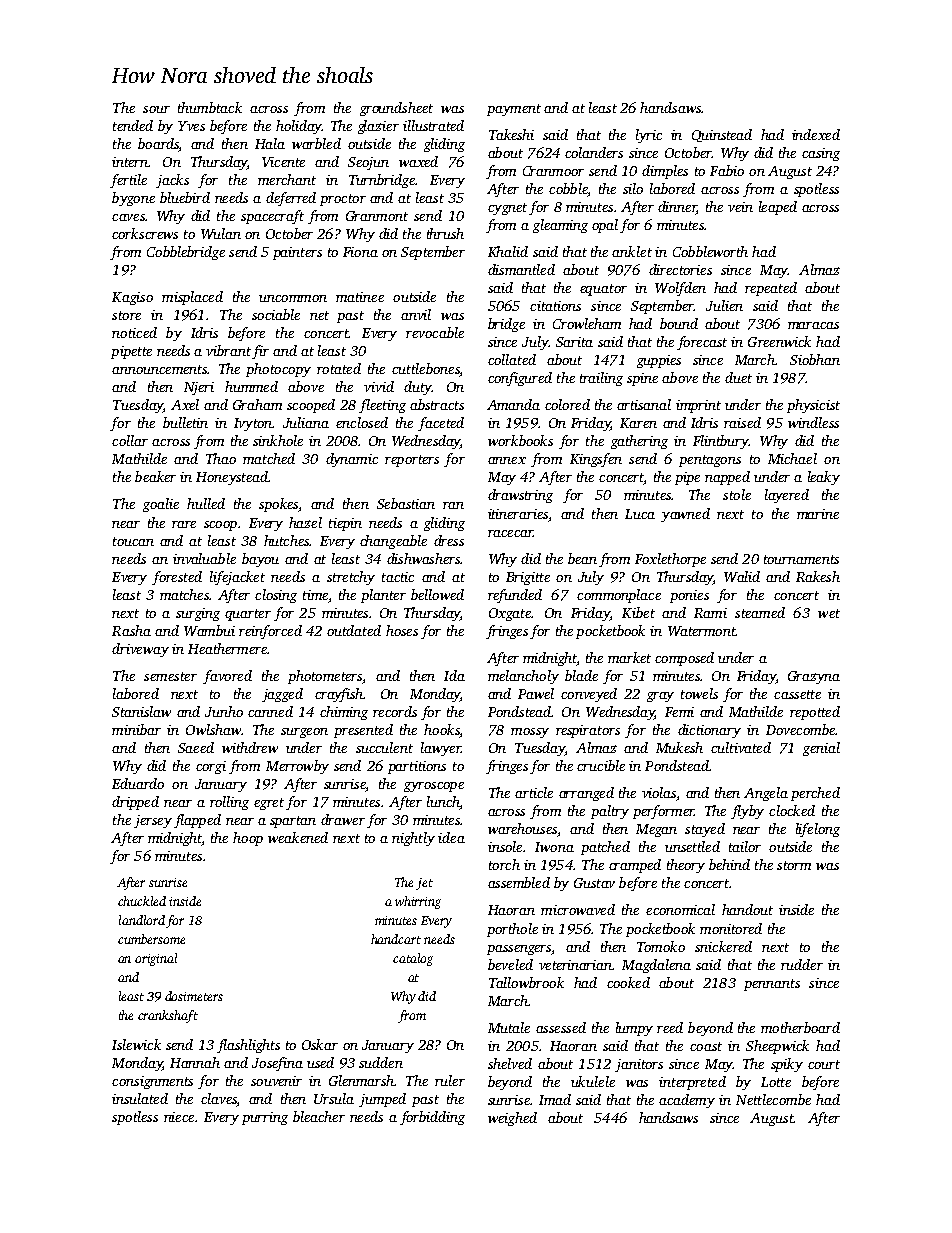  I want to click on jet, so click(424, 884).
